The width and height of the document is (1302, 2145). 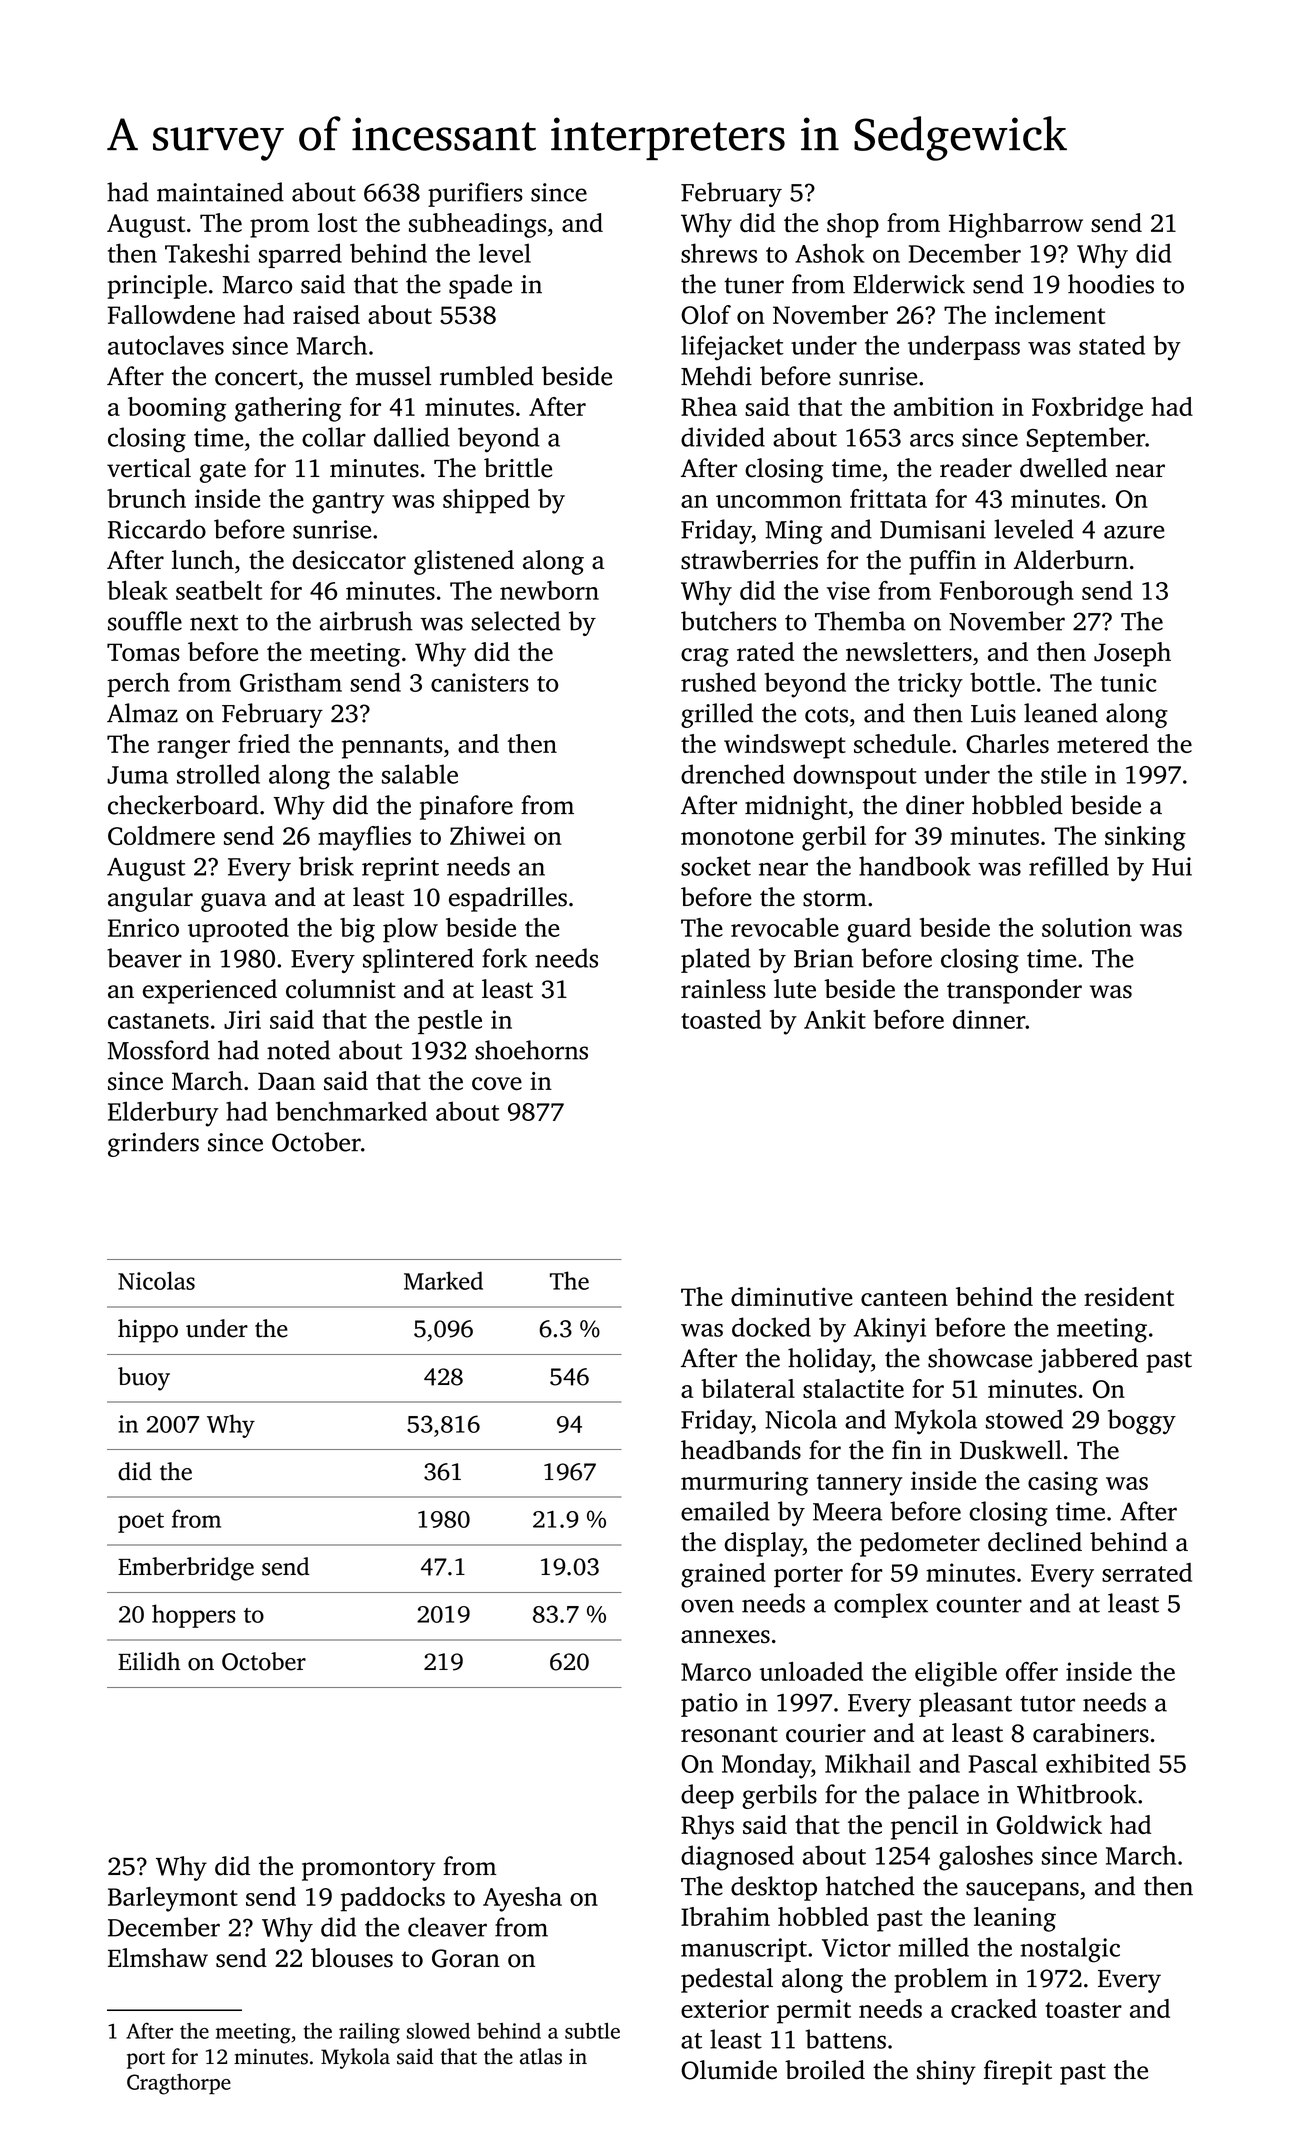 What do you see at coordinates (186, 1569) in the document?
I see `Emberbridge` at bounding box center [186, 1569].
